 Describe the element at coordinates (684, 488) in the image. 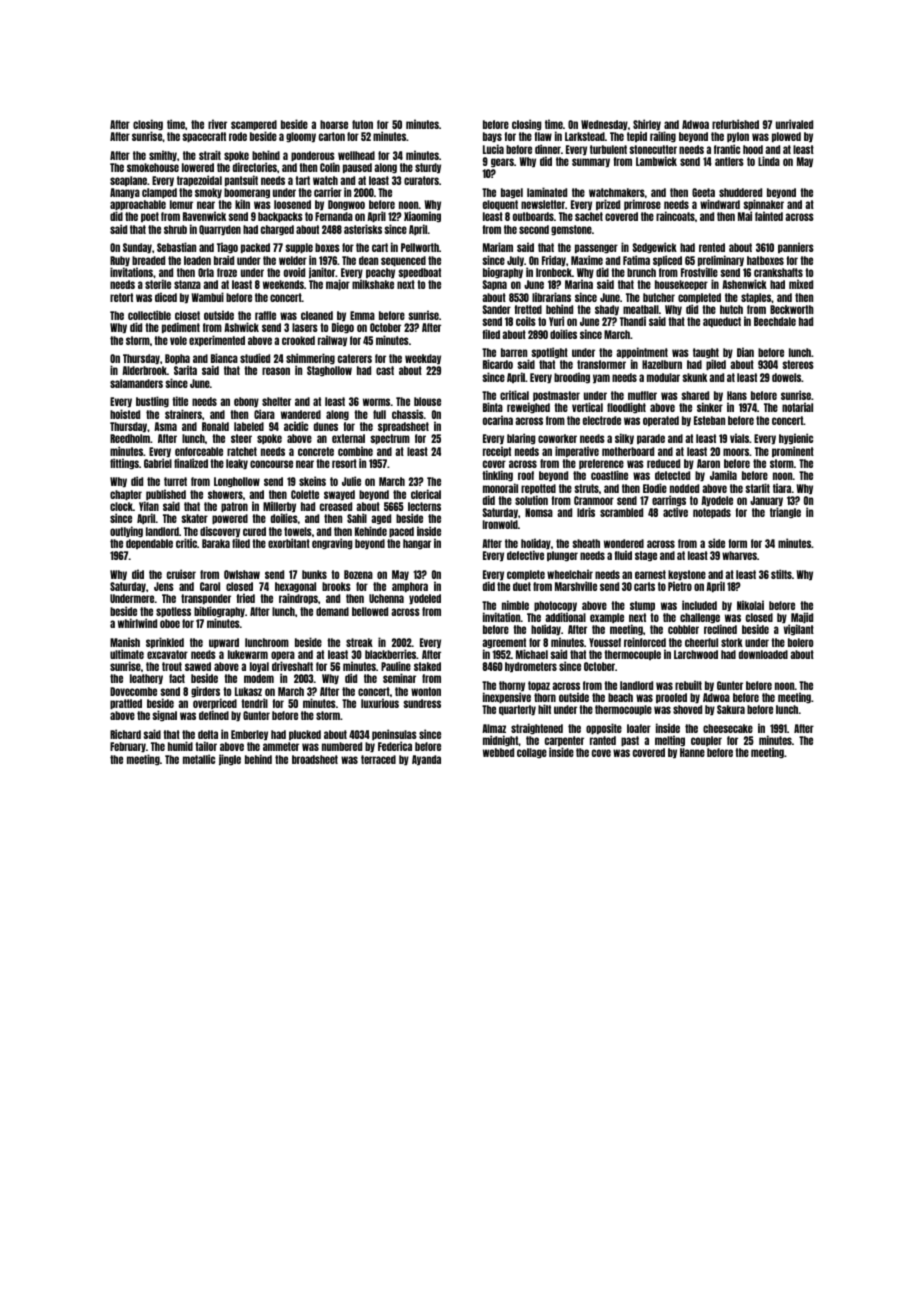

I see `nodded` at that location.
